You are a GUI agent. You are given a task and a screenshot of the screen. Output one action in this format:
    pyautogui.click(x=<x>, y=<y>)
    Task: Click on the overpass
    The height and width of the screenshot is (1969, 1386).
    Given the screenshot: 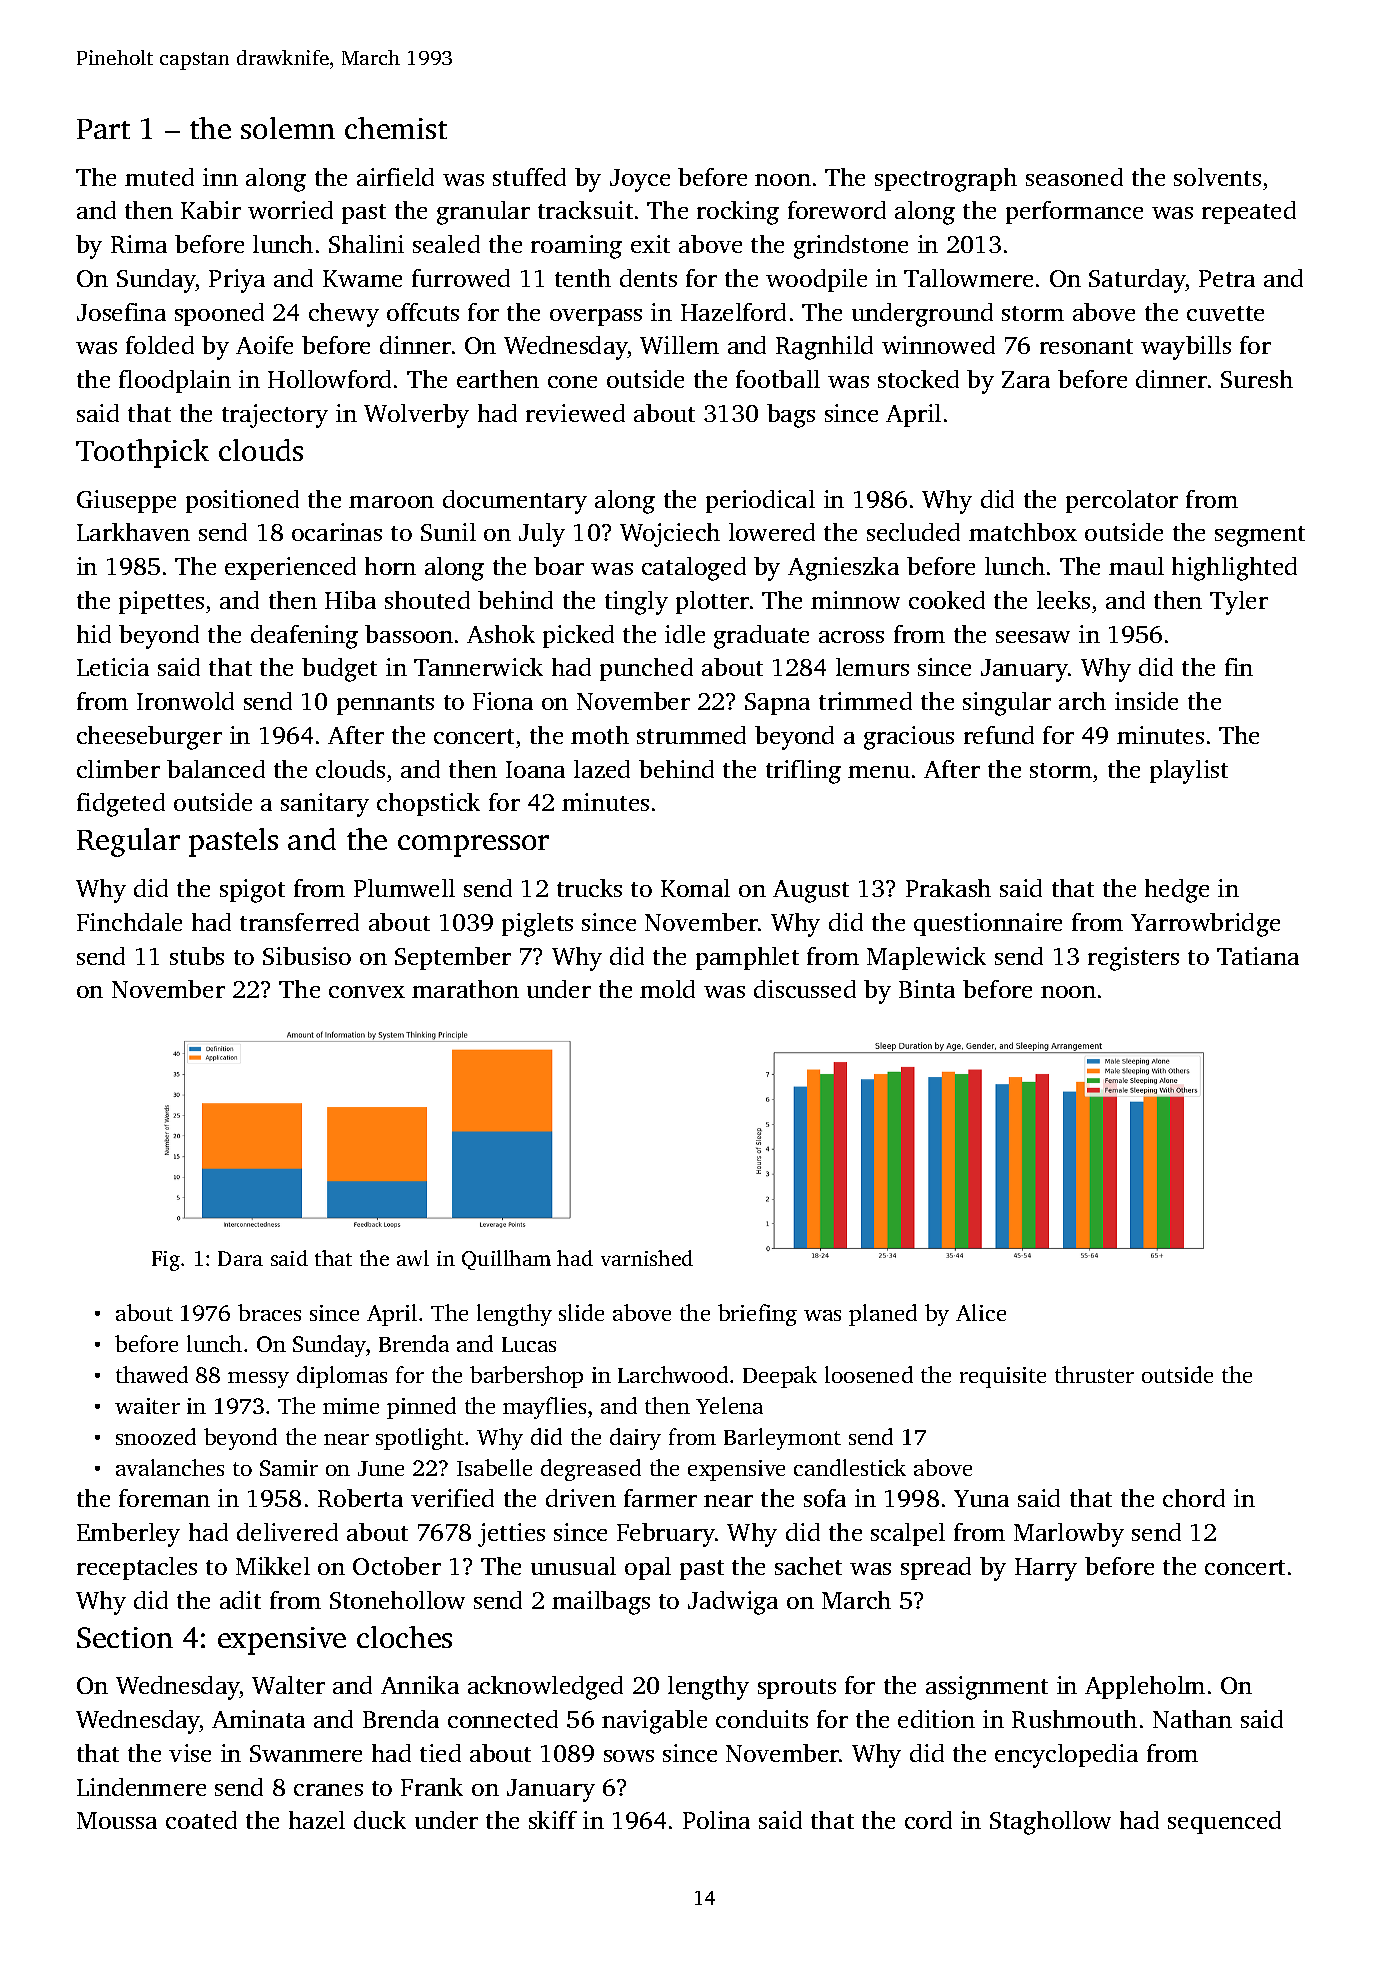 What is the action you would take?
    pyautogui.click(x=596, y=317)
